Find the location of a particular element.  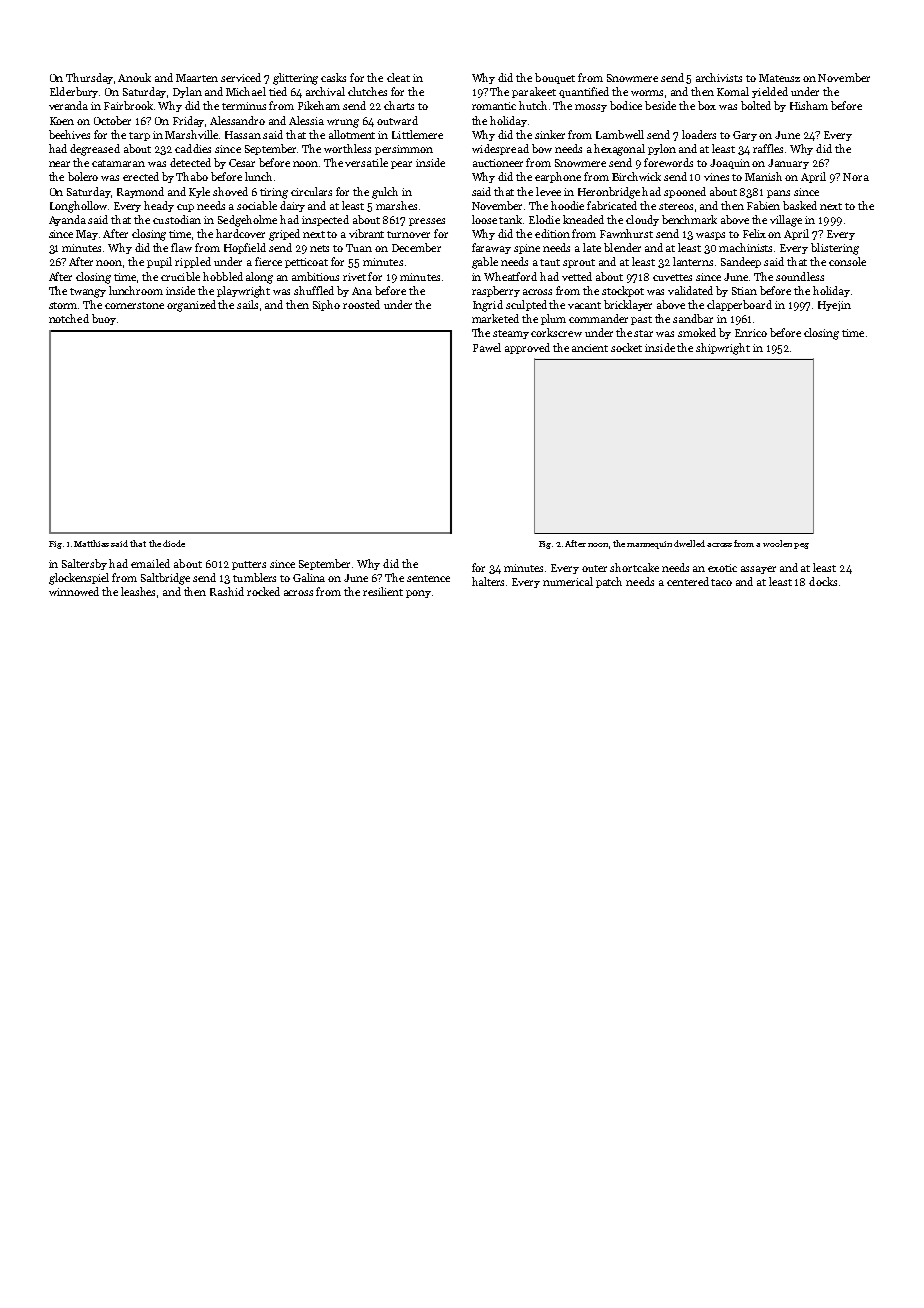

notched is located at coordinates (69, 318).
